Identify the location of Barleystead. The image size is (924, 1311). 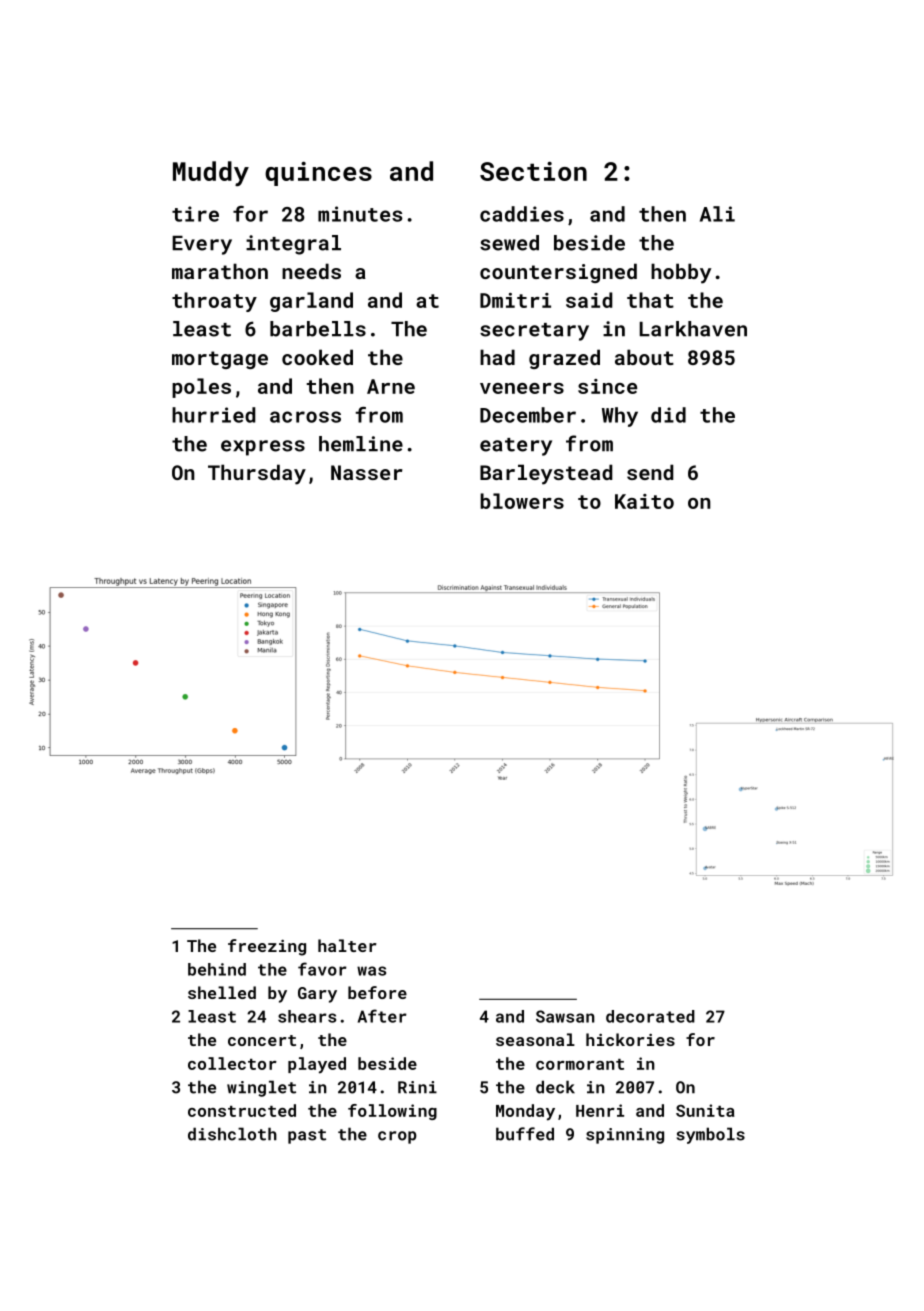
(546, 474).
